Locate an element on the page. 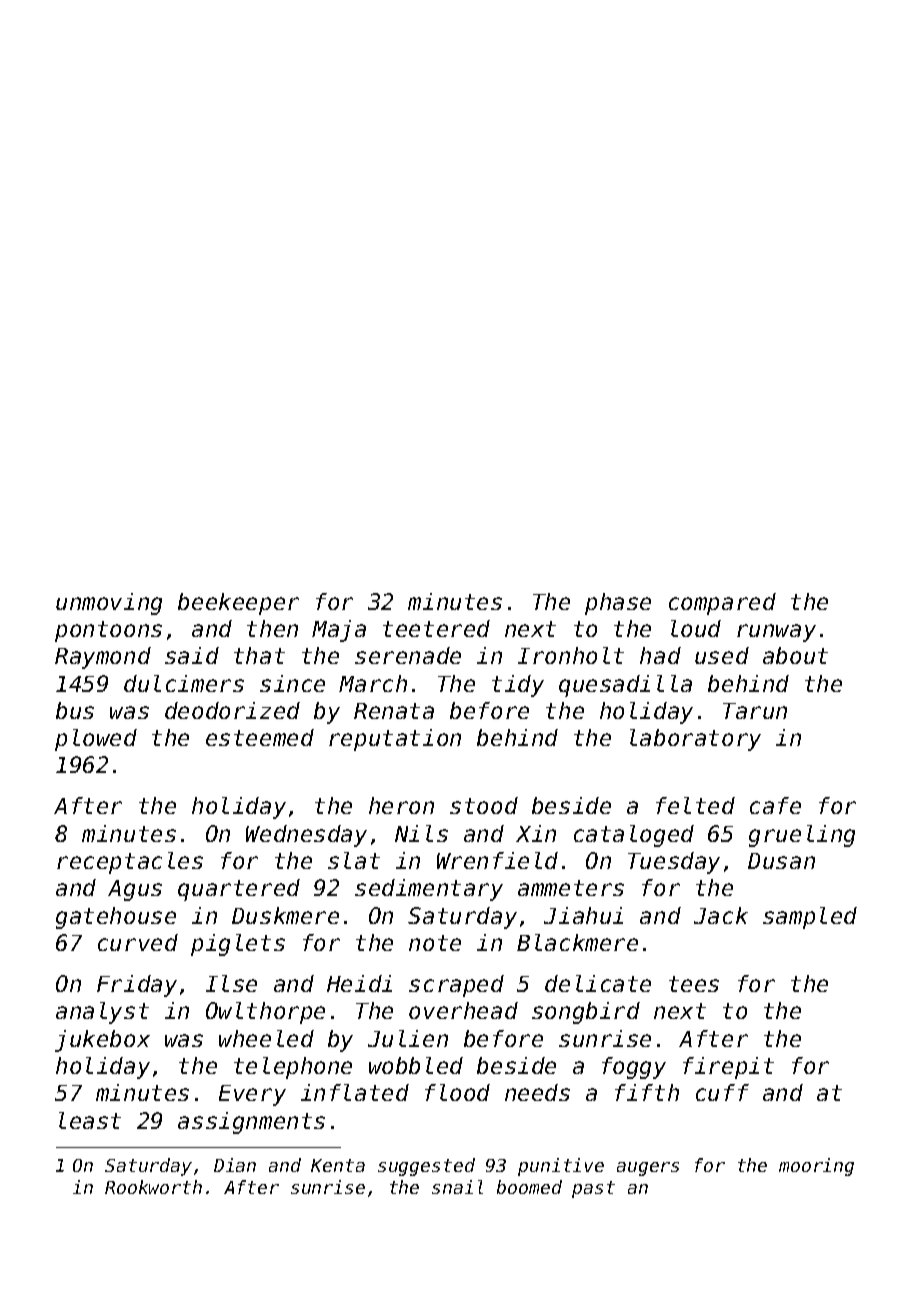 The width and height of the image is (924, 1311). least is located at coordinates (90, 1120).
